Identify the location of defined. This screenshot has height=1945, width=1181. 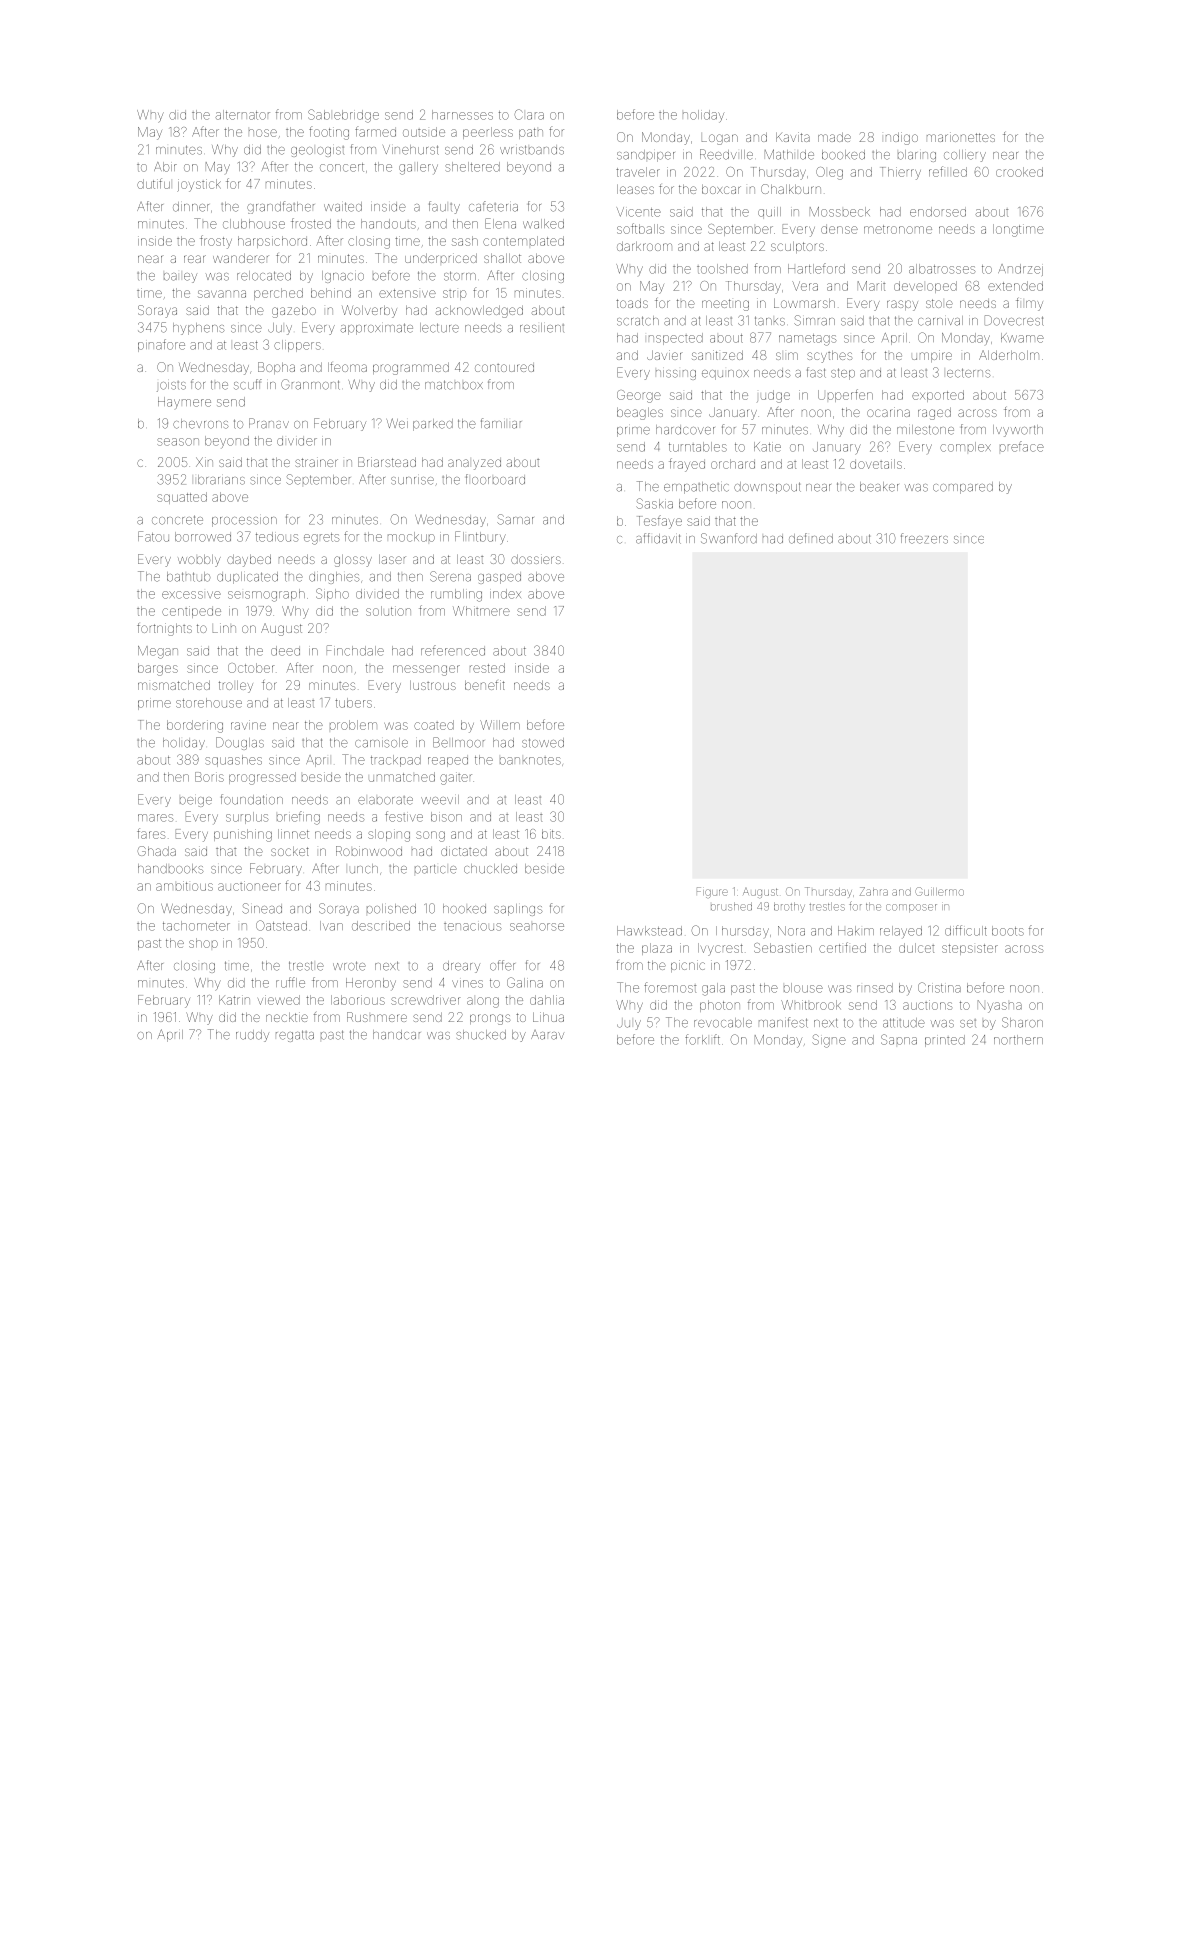
(811, 538).
